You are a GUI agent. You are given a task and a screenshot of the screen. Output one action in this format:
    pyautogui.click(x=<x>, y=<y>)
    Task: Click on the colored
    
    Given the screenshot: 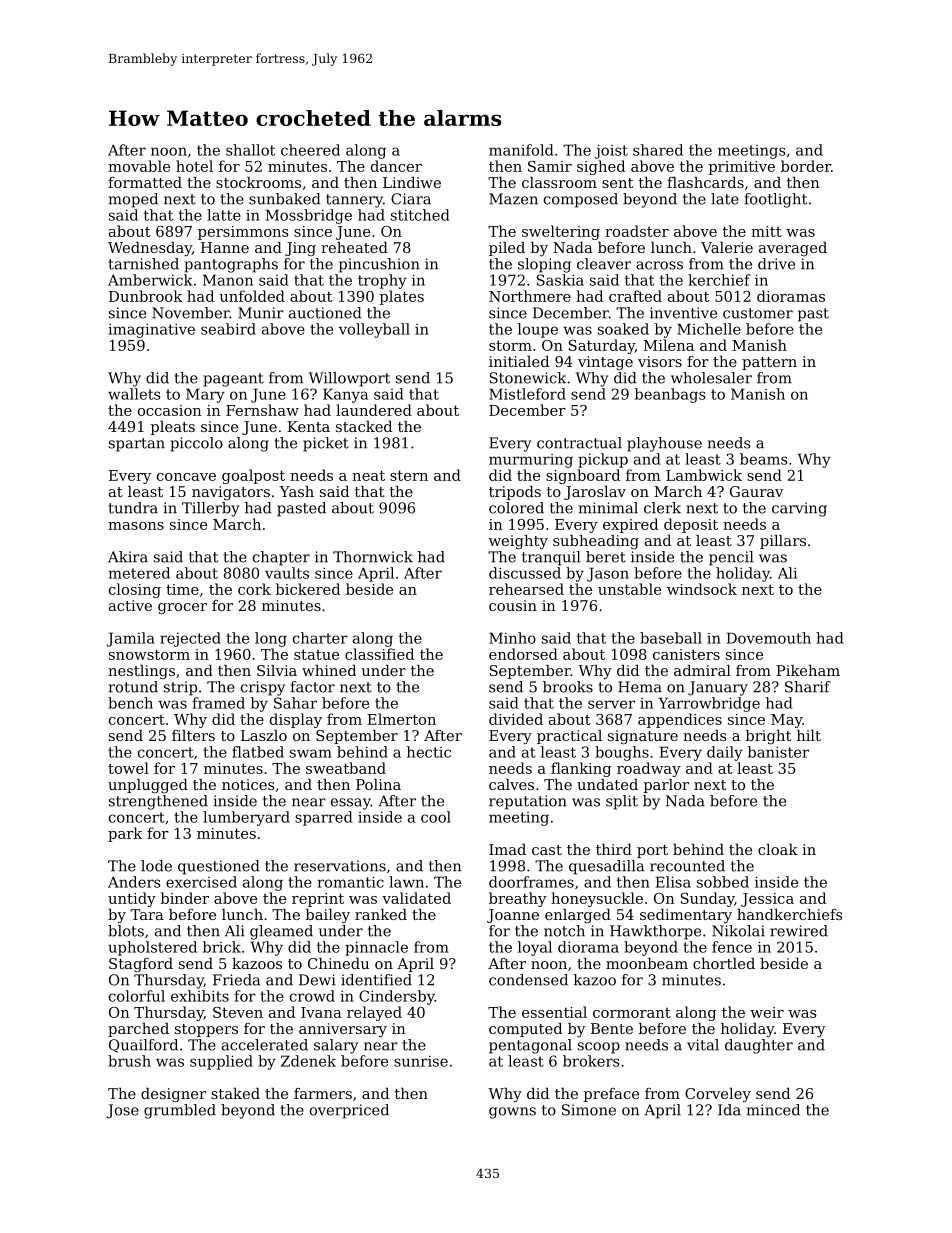 What is the action you would take?
    pyautogui.click(x=516, y=508)
